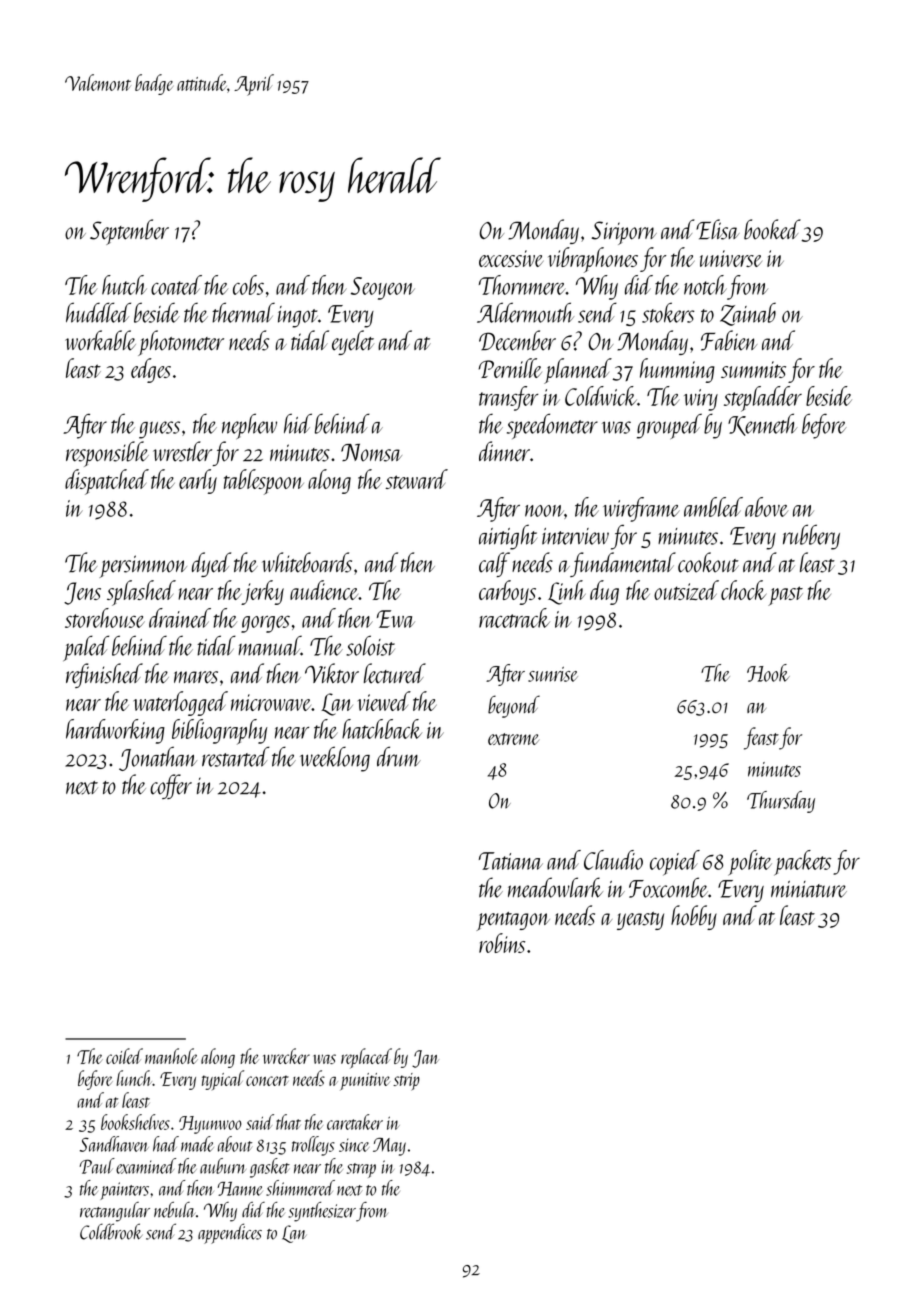 The height and width of the screenshot is (1311, 924). What do you see at coordinates (171, 1056) in the screenshot?
I see `manhole` at bounding box center [171, 1056].
